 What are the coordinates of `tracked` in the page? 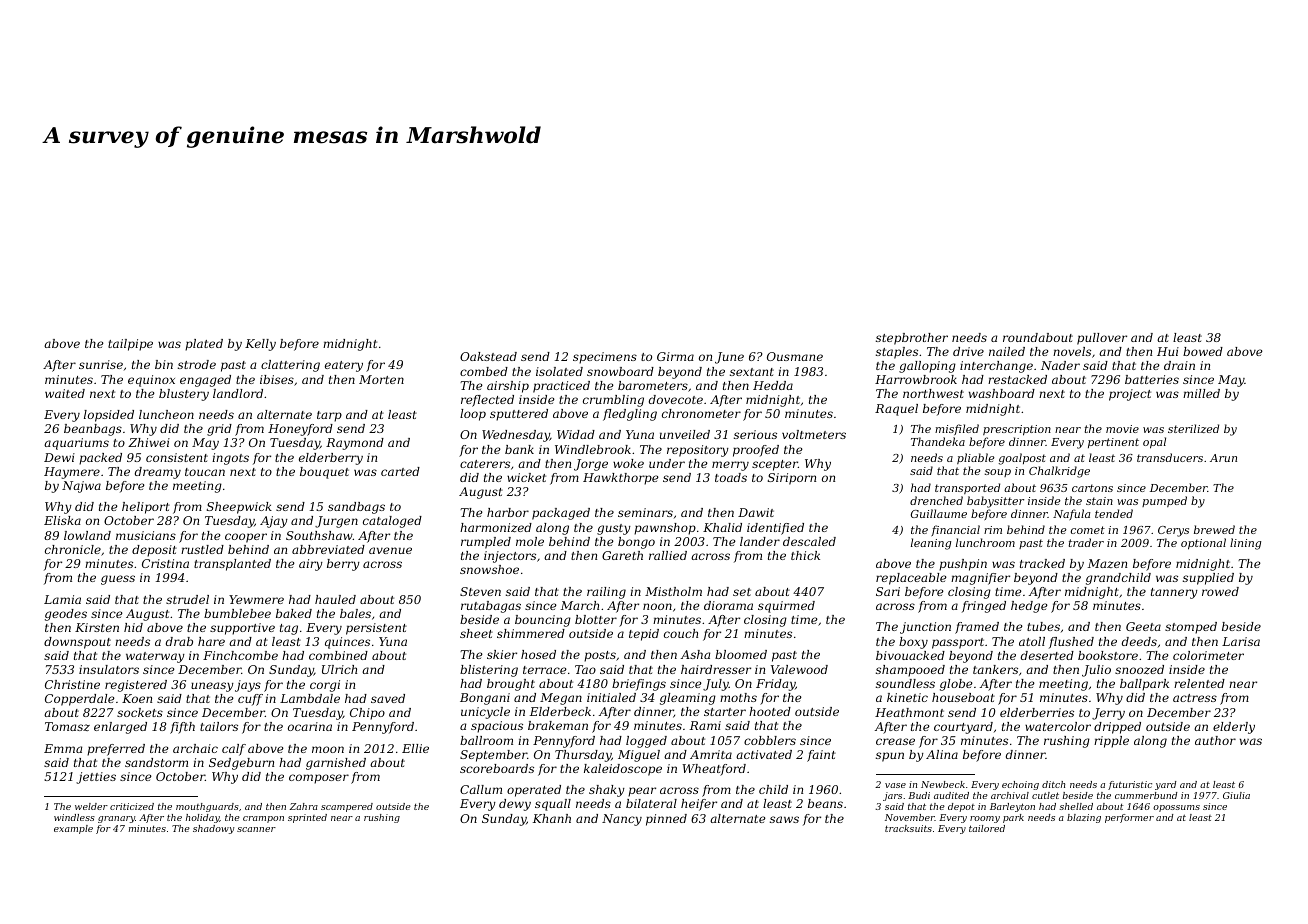 It's located at (1042, 563).
